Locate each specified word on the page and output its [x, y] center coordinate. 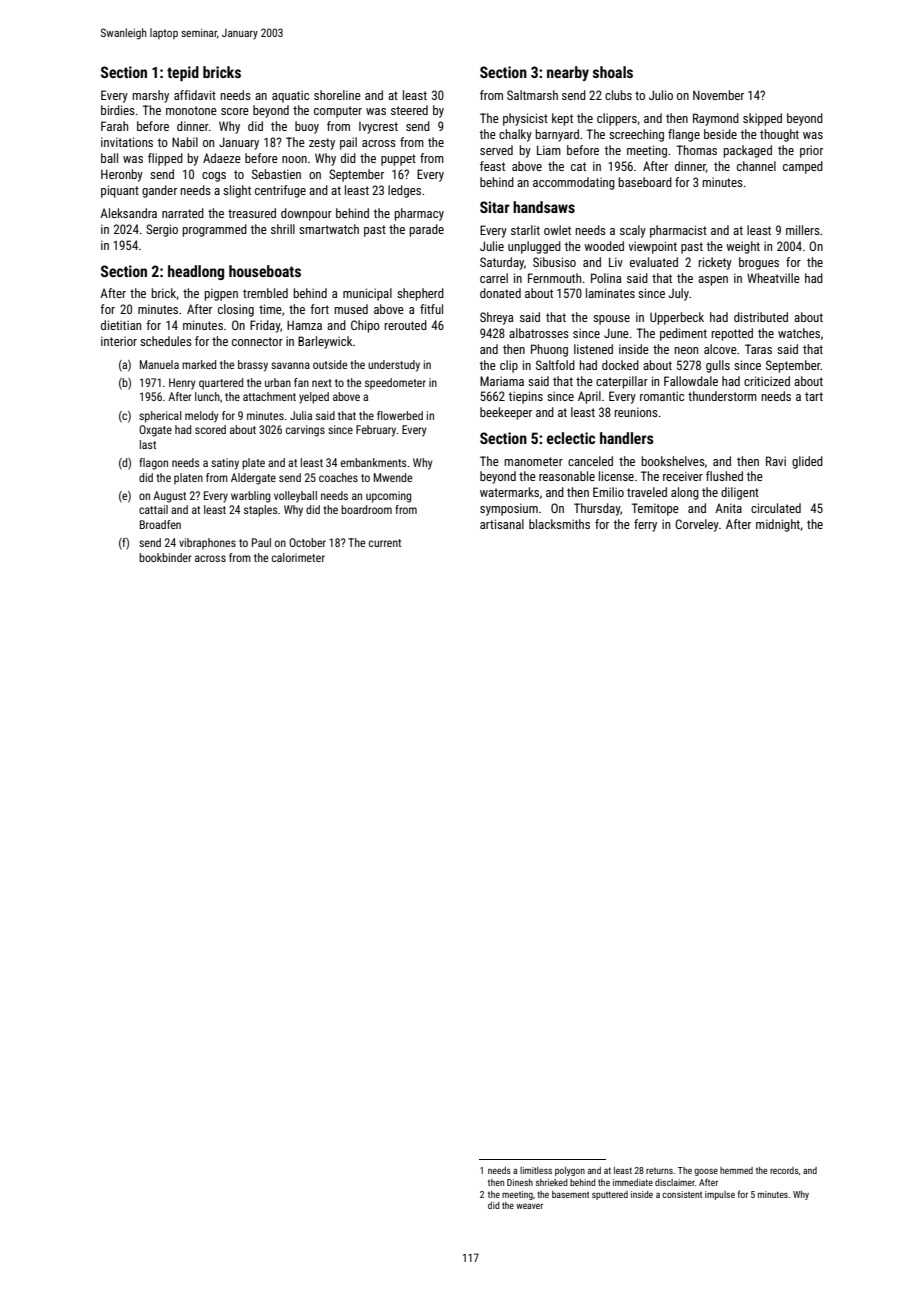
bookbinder [165, 557]
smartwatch [329, 229]
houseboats [265, 271]
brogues [759, 263]
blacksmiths [559, 524]
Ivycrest [378, 128]
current [385, 543]
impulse [720, 1195]
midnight [778, 525]
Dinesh [520, 1182]
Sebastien [276, 174]
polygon [570, 1171]
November [718, 95]
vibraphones [207, 544]
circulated [776, 508]
